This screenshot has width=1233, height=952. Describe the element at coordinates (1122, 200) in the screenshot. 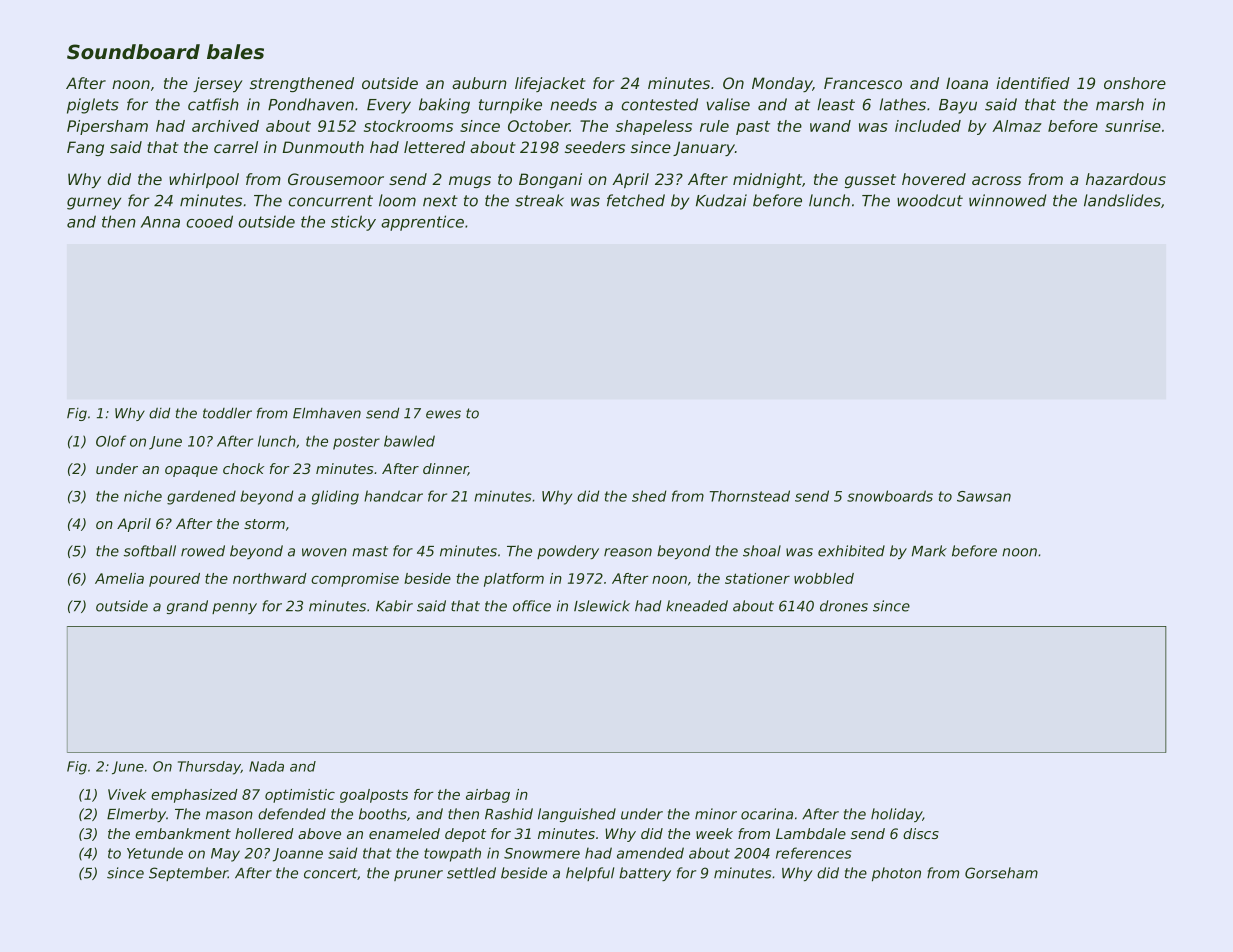

I see `landslides` at that location.
